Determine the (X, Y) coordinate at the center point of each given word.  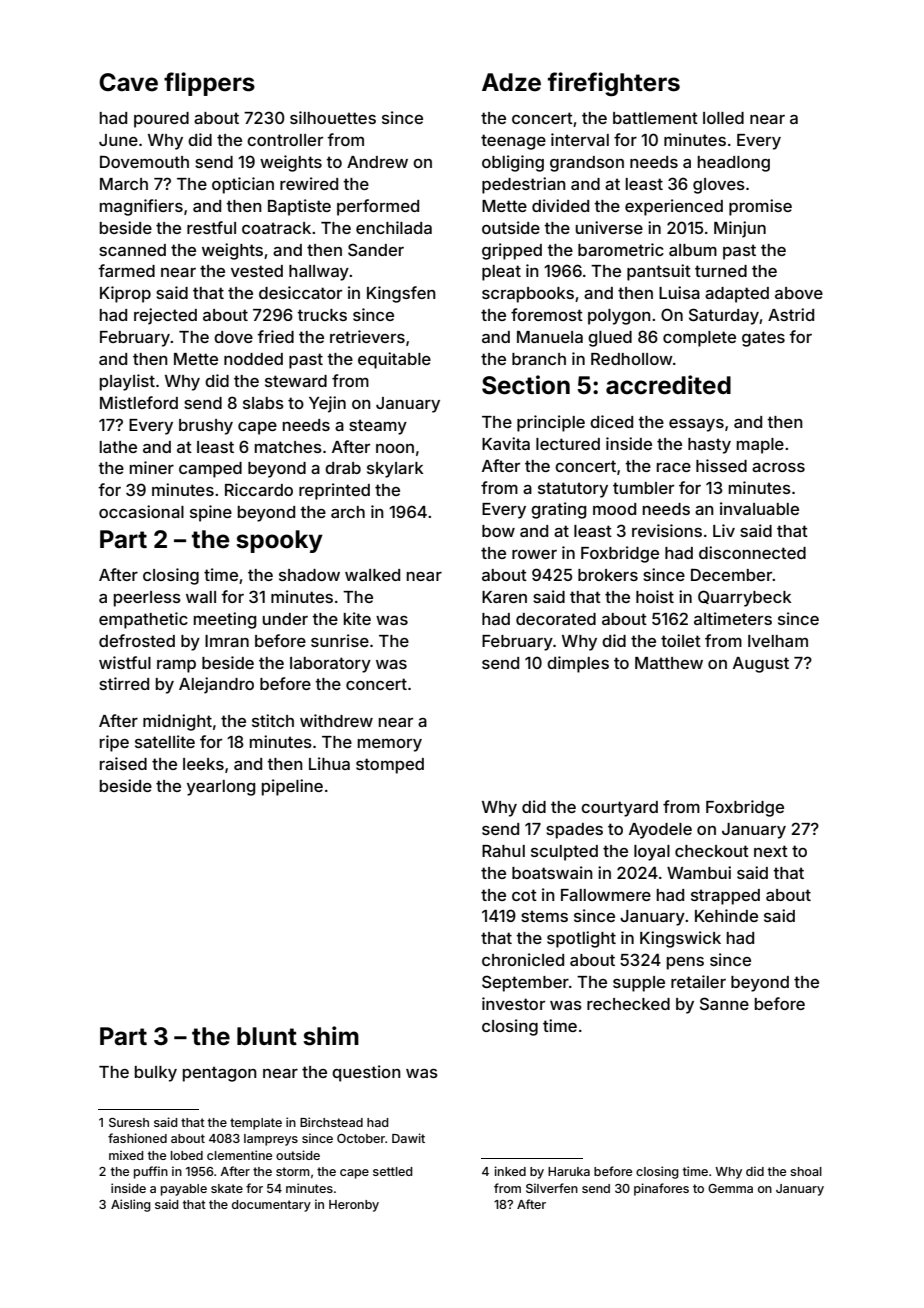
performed (378, 207)
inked (510, 1171)
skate (227, 1188)
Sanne (724, 1003)
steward (296, 381)
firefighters (614, 84)
